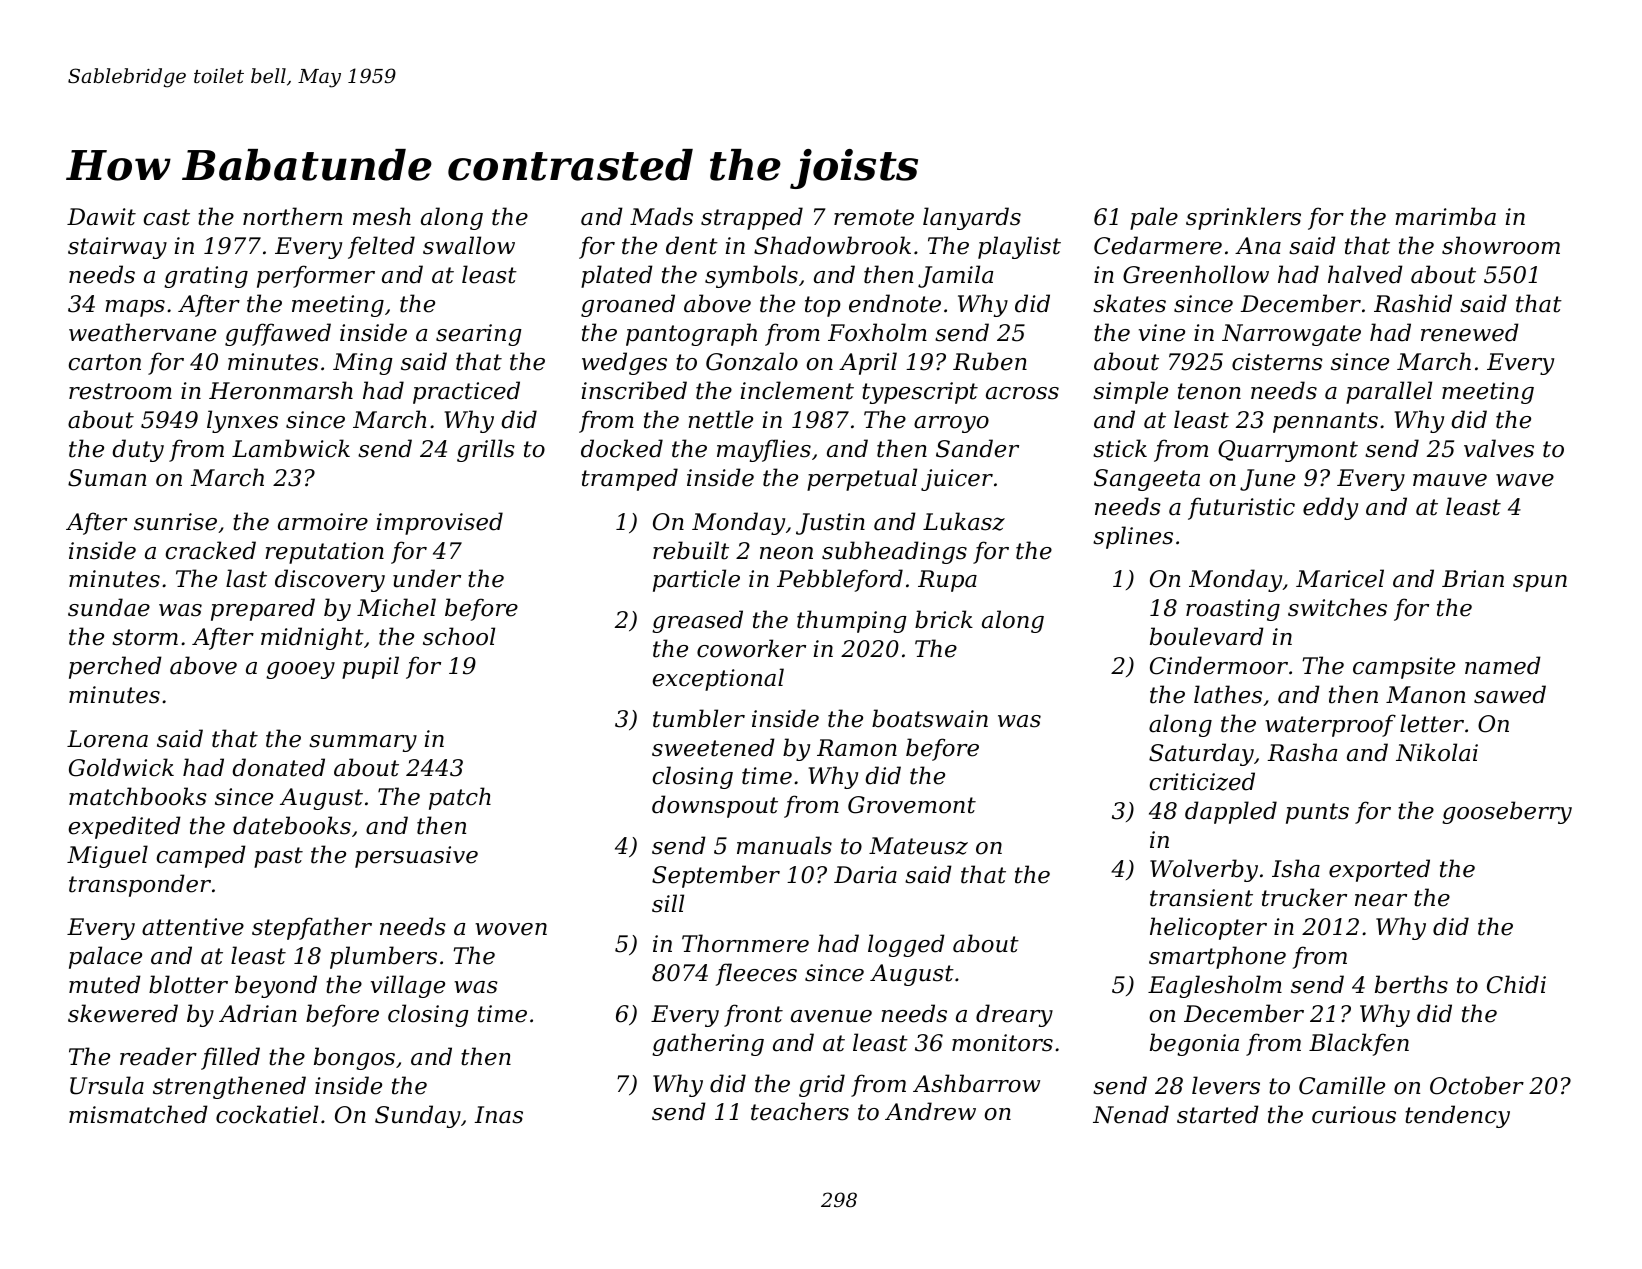  Describe the element at coordinates (138, 450) in the page. I see `duty` at that location.
